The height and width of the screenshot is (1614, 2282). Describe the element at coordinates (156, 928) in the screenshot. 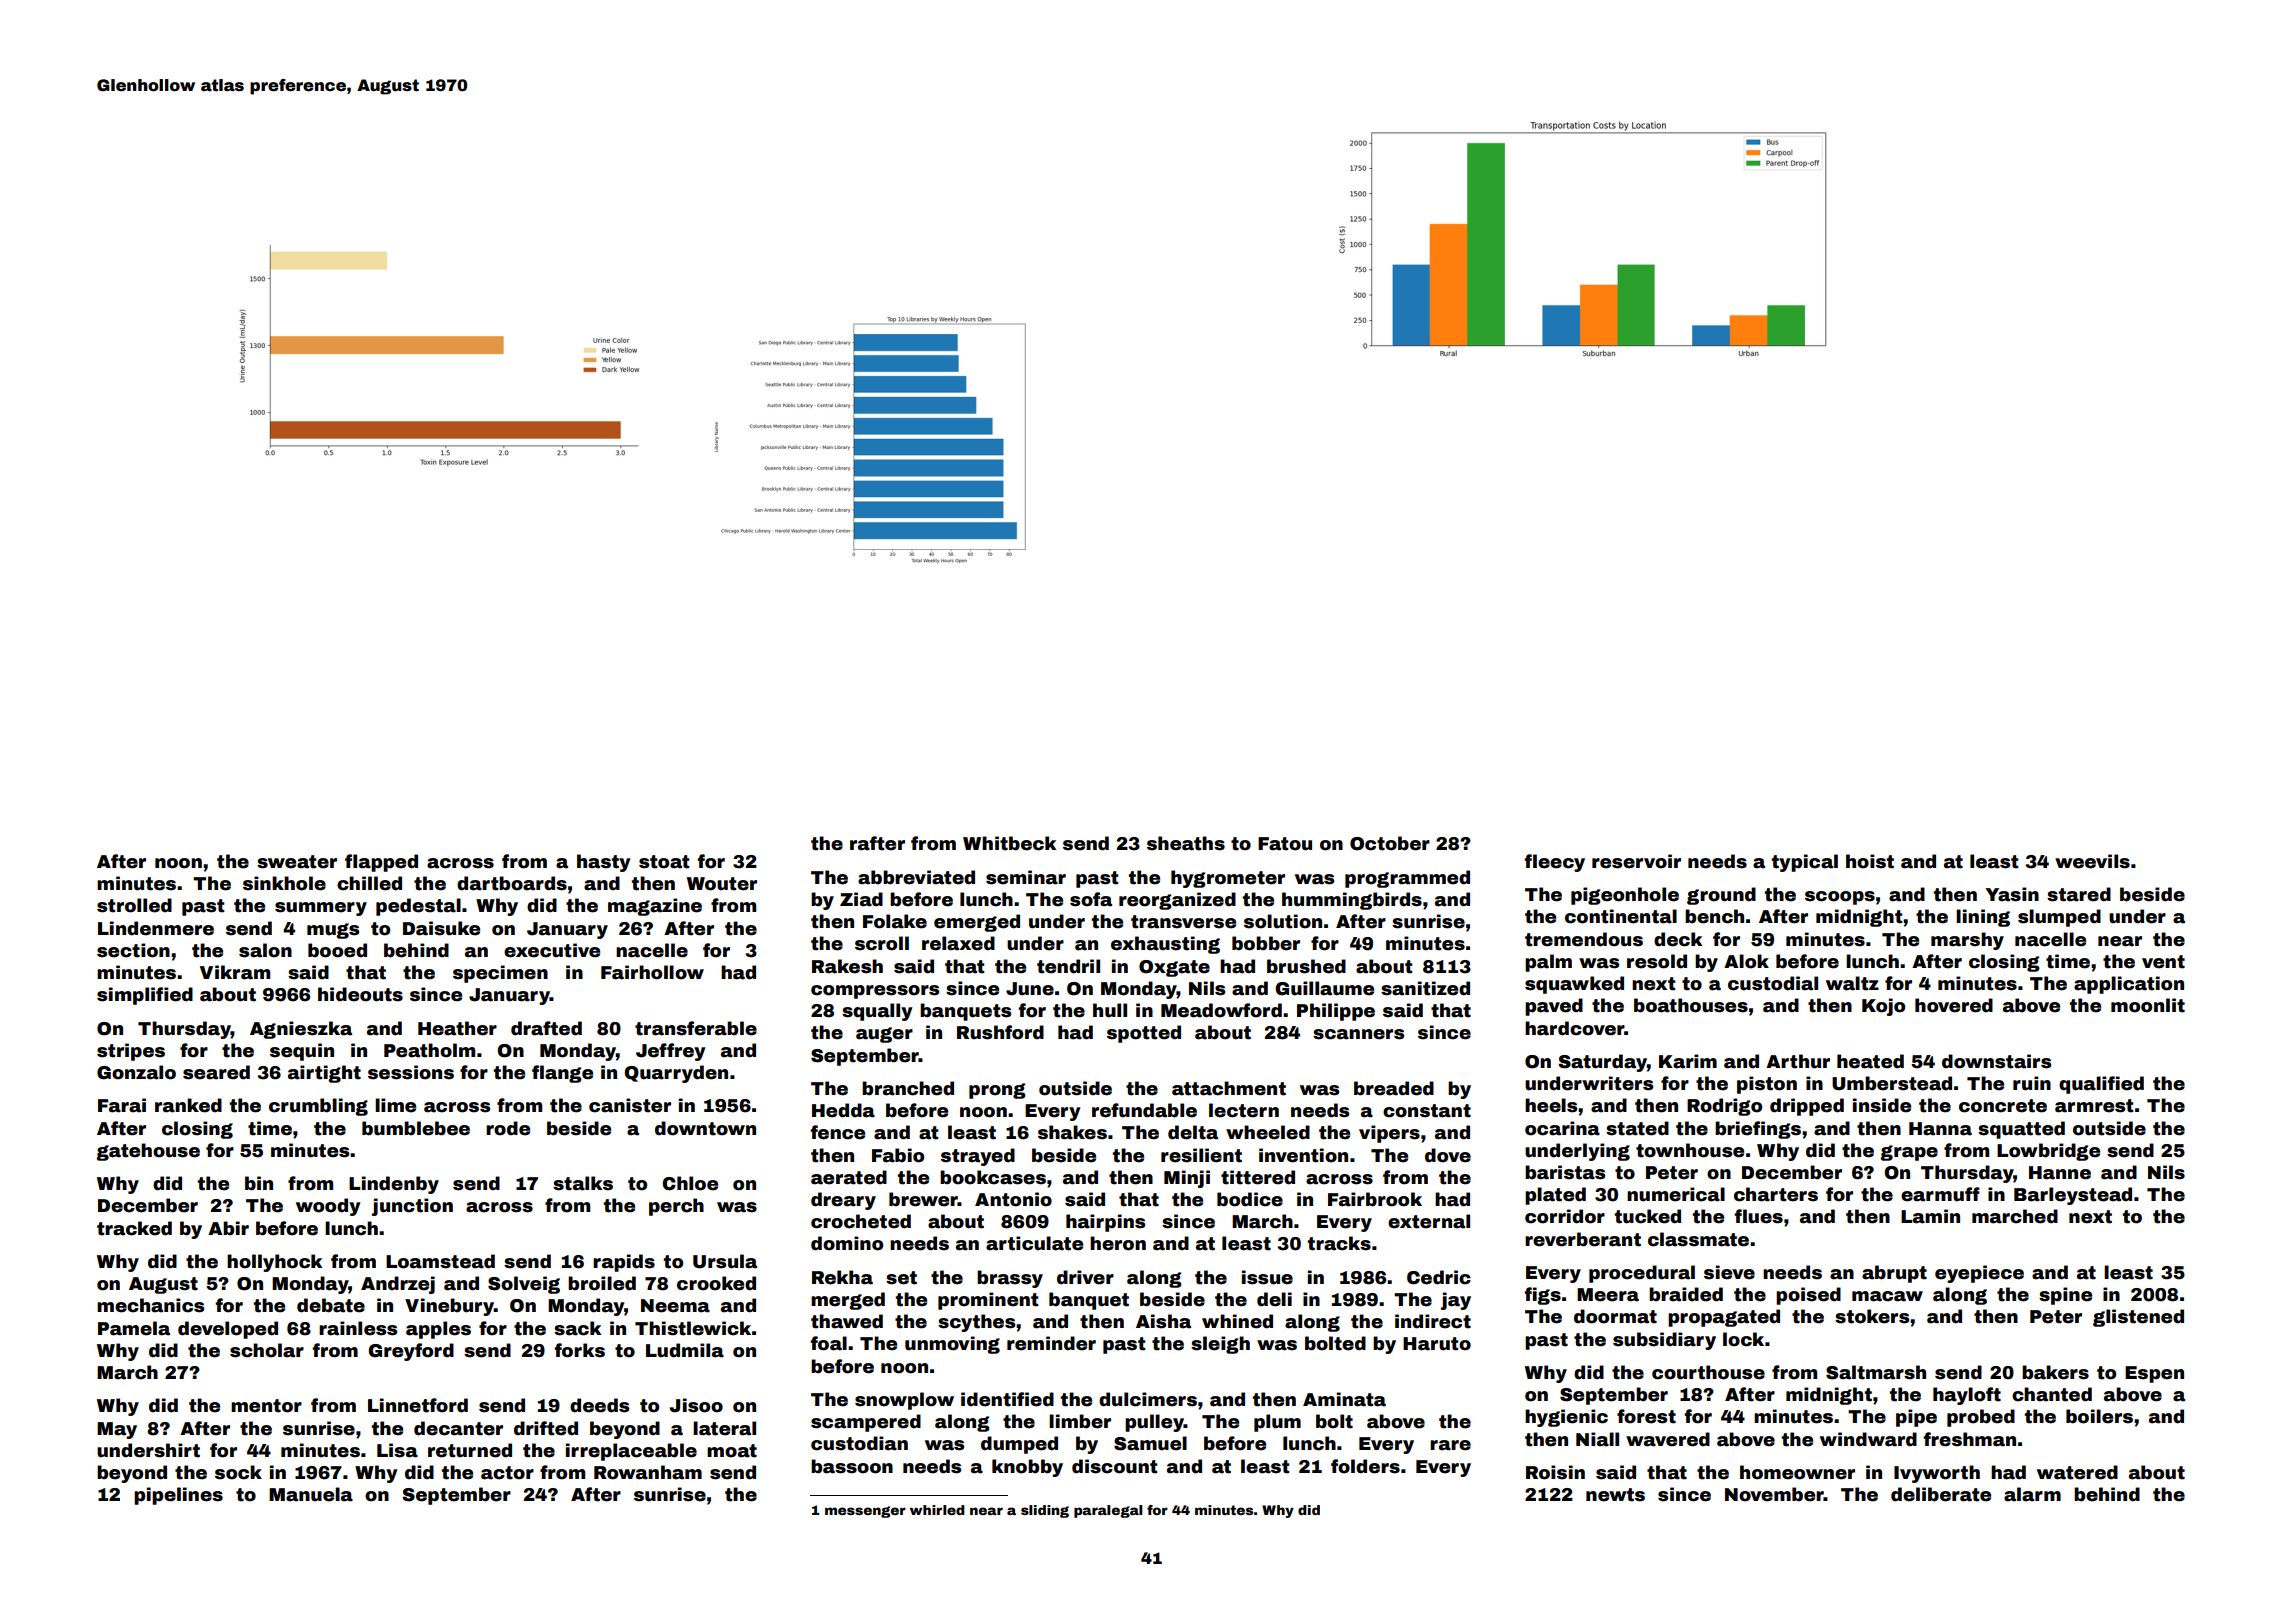

I see `Lindenmere` at that location.
